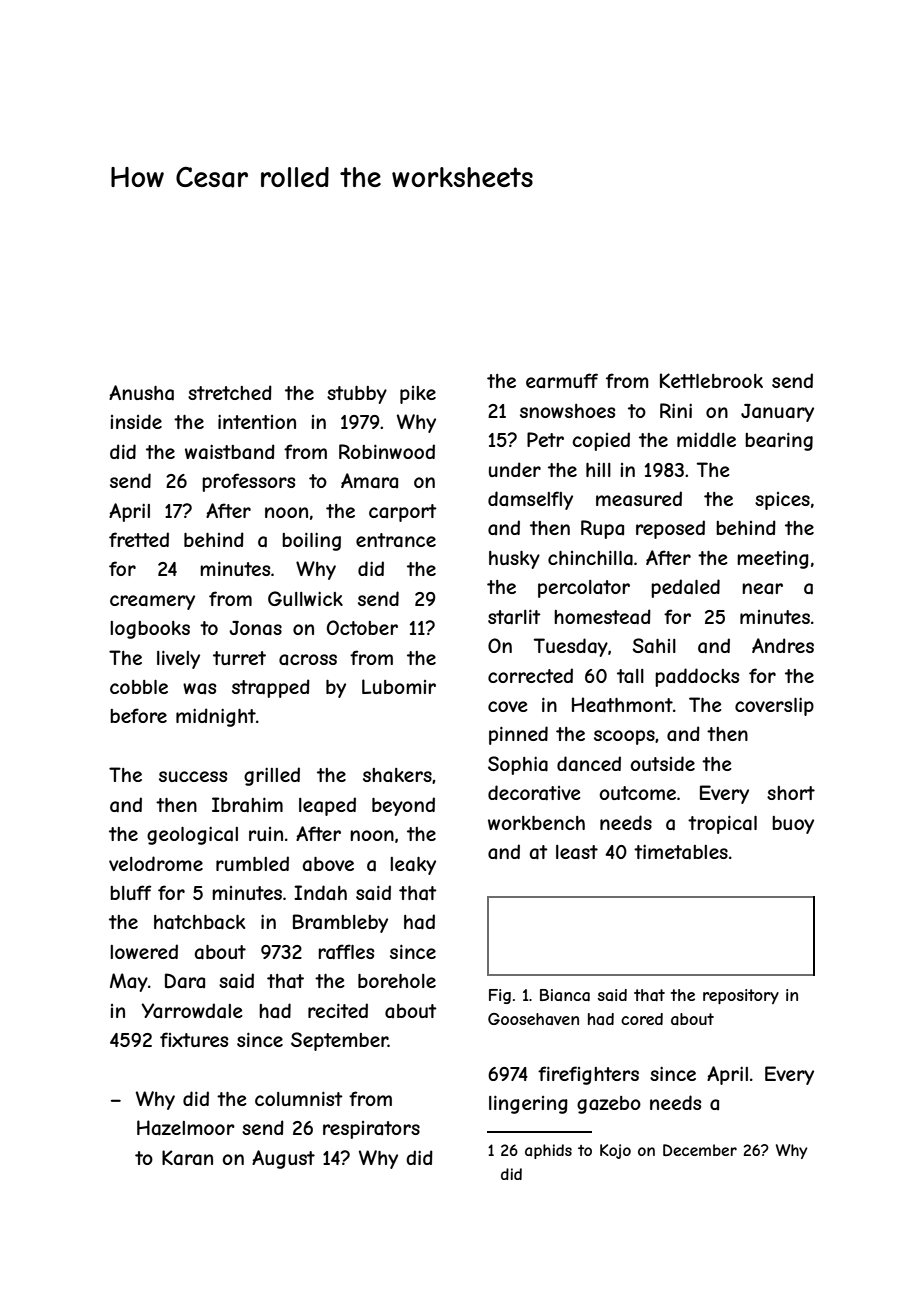 The height and width of the screenshot is (1311, 924). Describe the element at coordinates (528, 1104) in the screenshot. I see `lingering` at that location.
